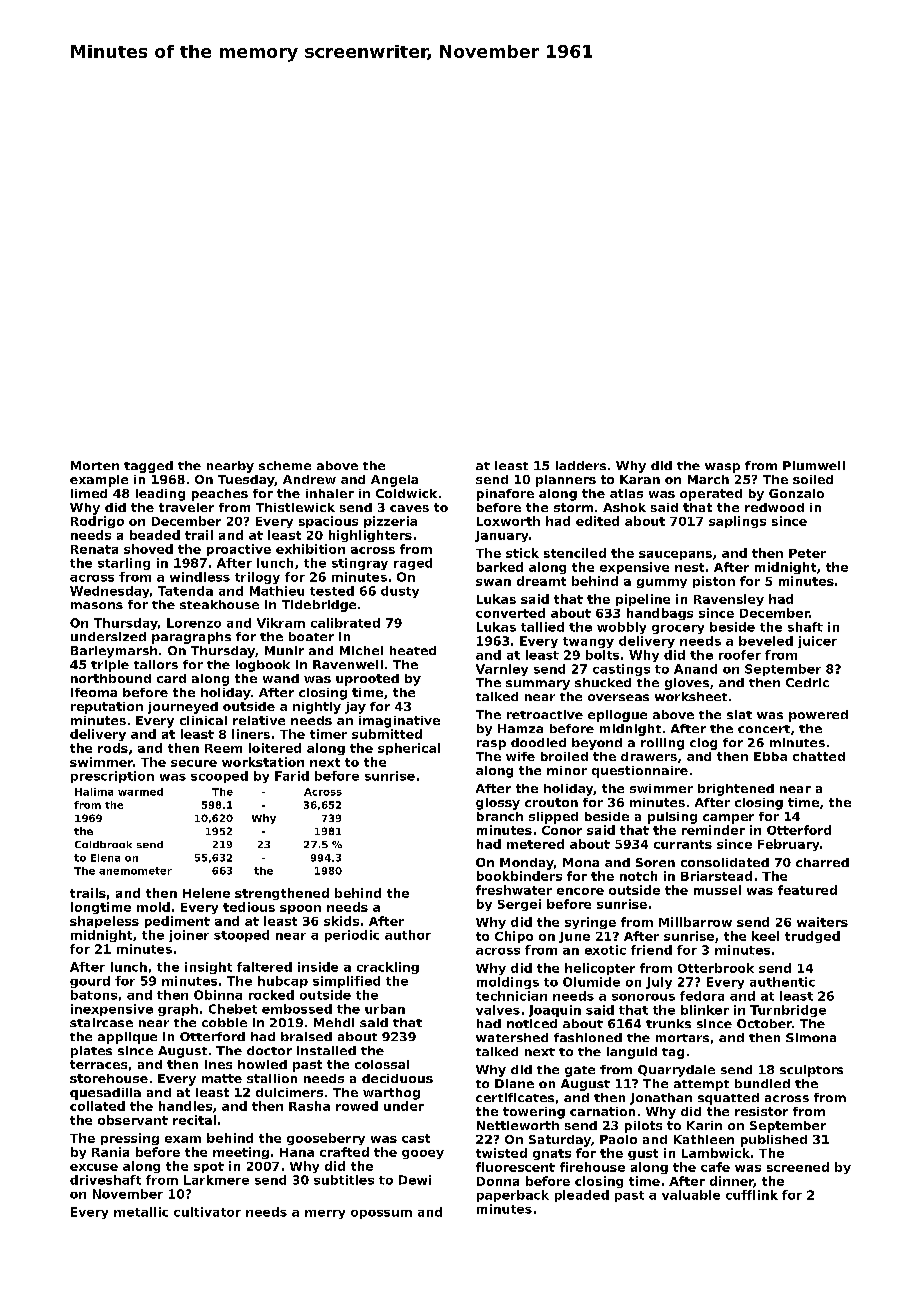 Image resolution: width=924 pixels, height=1308 pixels. What do you see at coordinates (581, 465) in the document?
I see `ladders` at bounding box center [581, 465].
